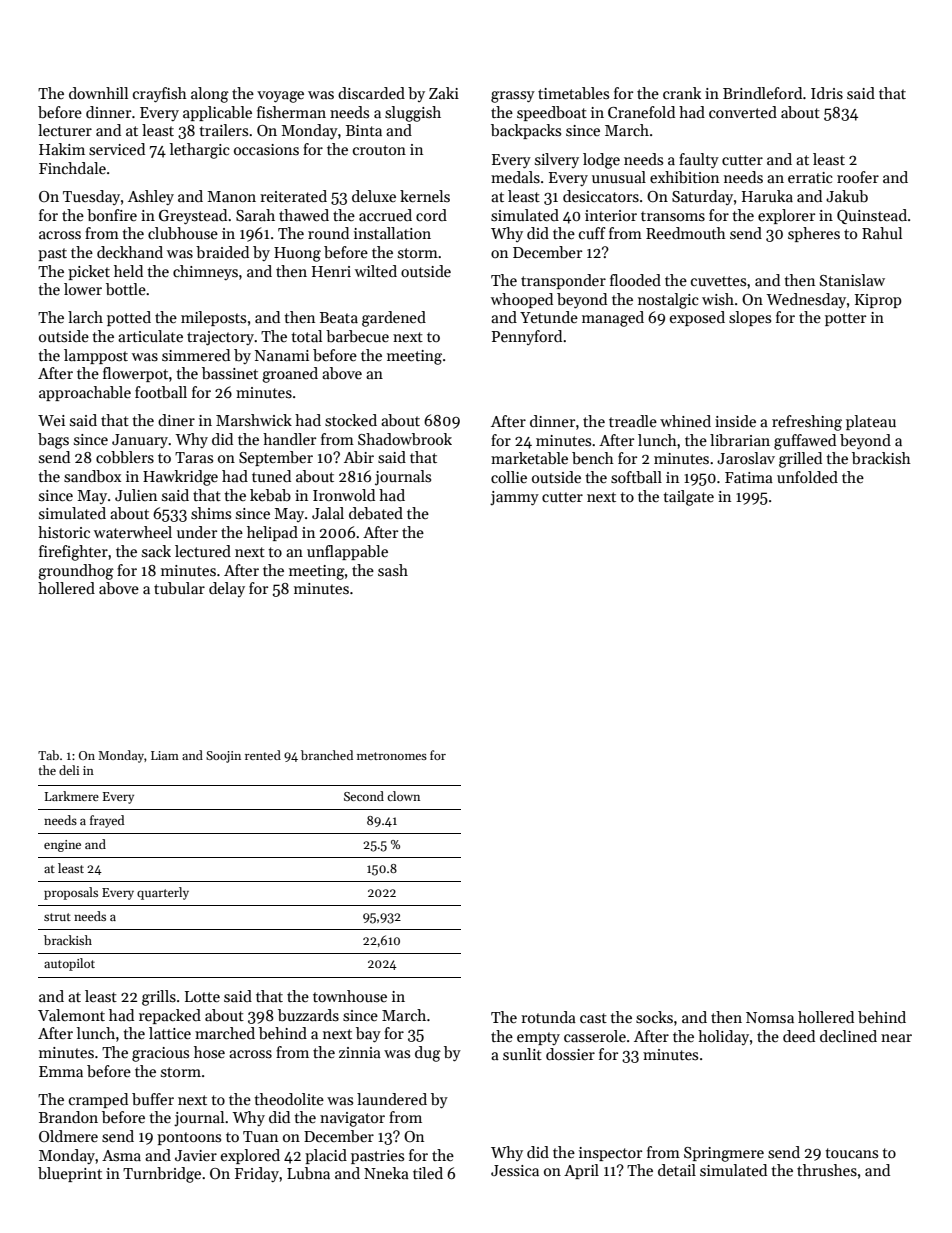 The height and width of the image is (1233, 952). Describe the element at coordinates (350, 996) in the image. I see `townhouse` at that location.
